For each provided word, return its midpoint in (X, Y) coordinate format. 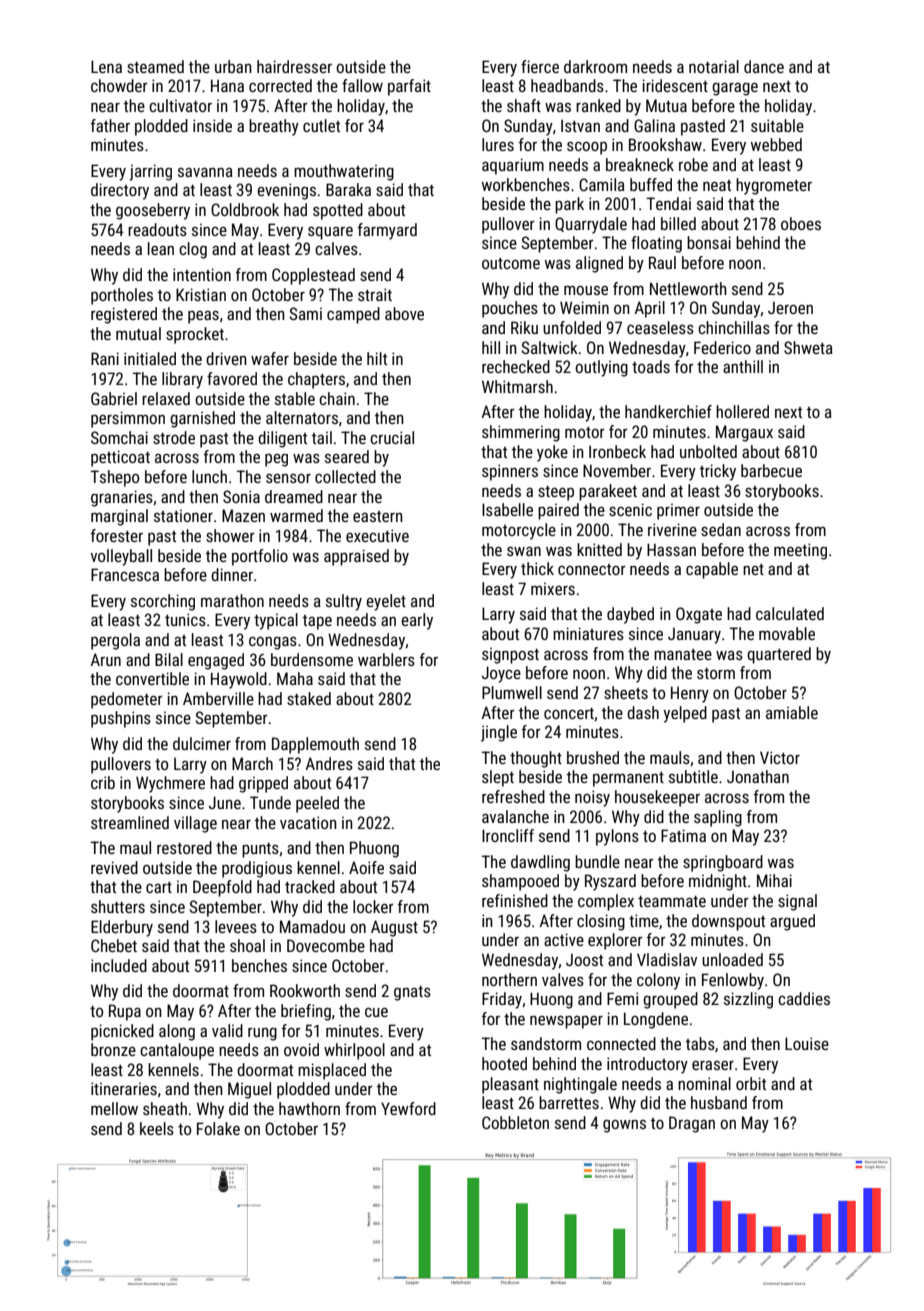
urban (233, 66)
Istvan (580, 126)
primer (678, 512)
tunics (185, 619)
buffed (651, 184)
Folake (218, 1128)
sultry (344, 602)
